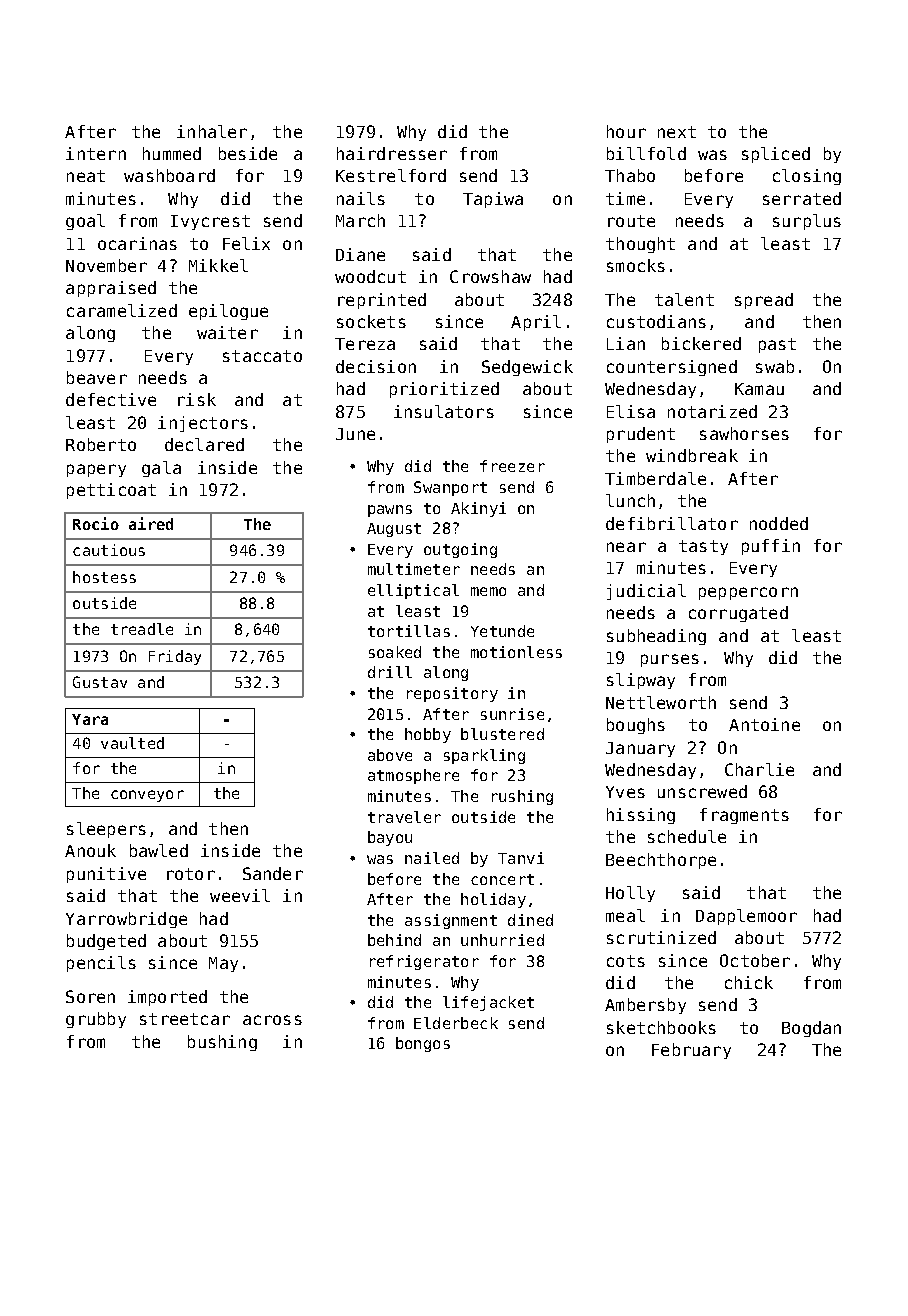  I want to click on Kamau, so click(759, 389).
